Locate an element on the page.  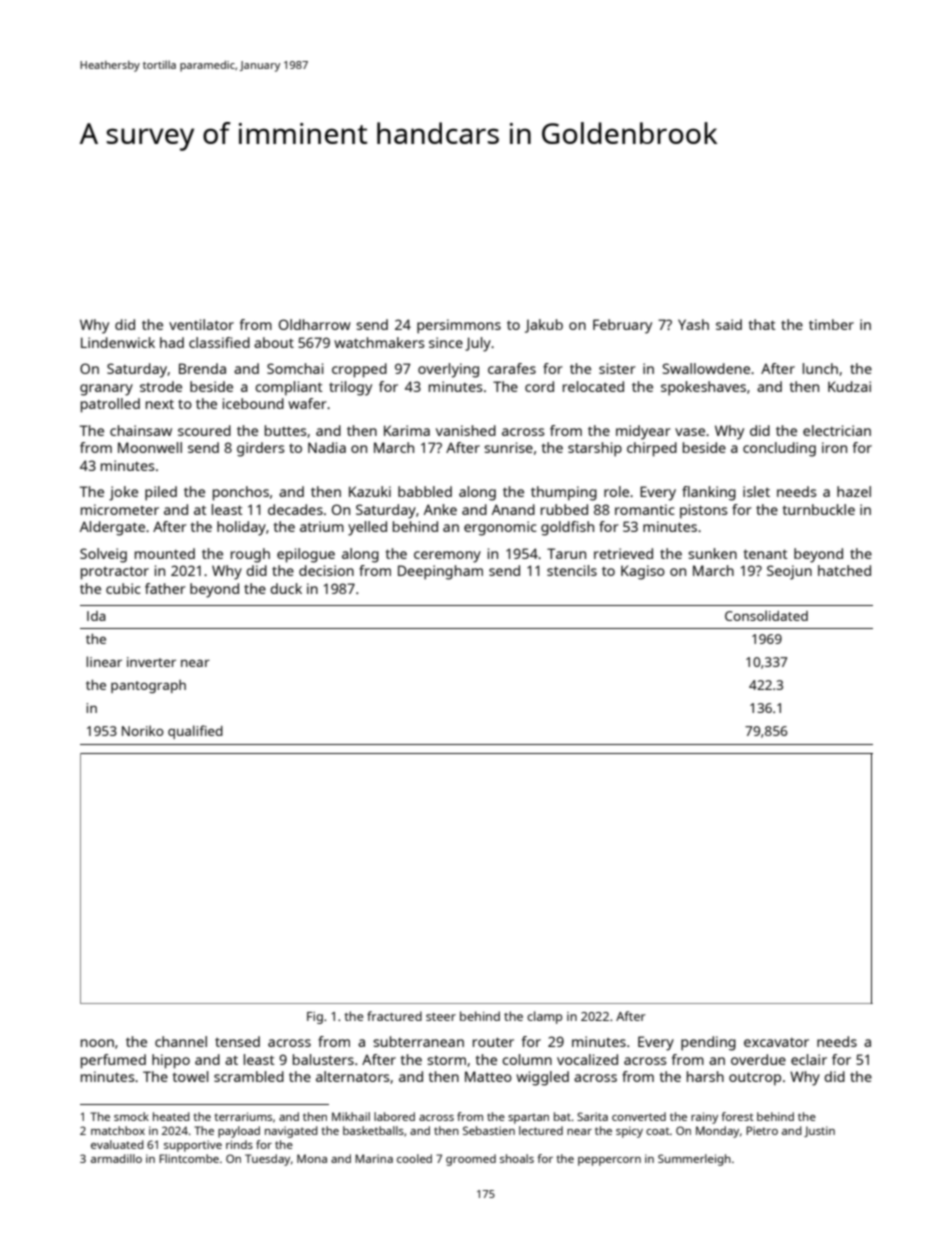
Consolidated is located at coordinates (766, 615).
